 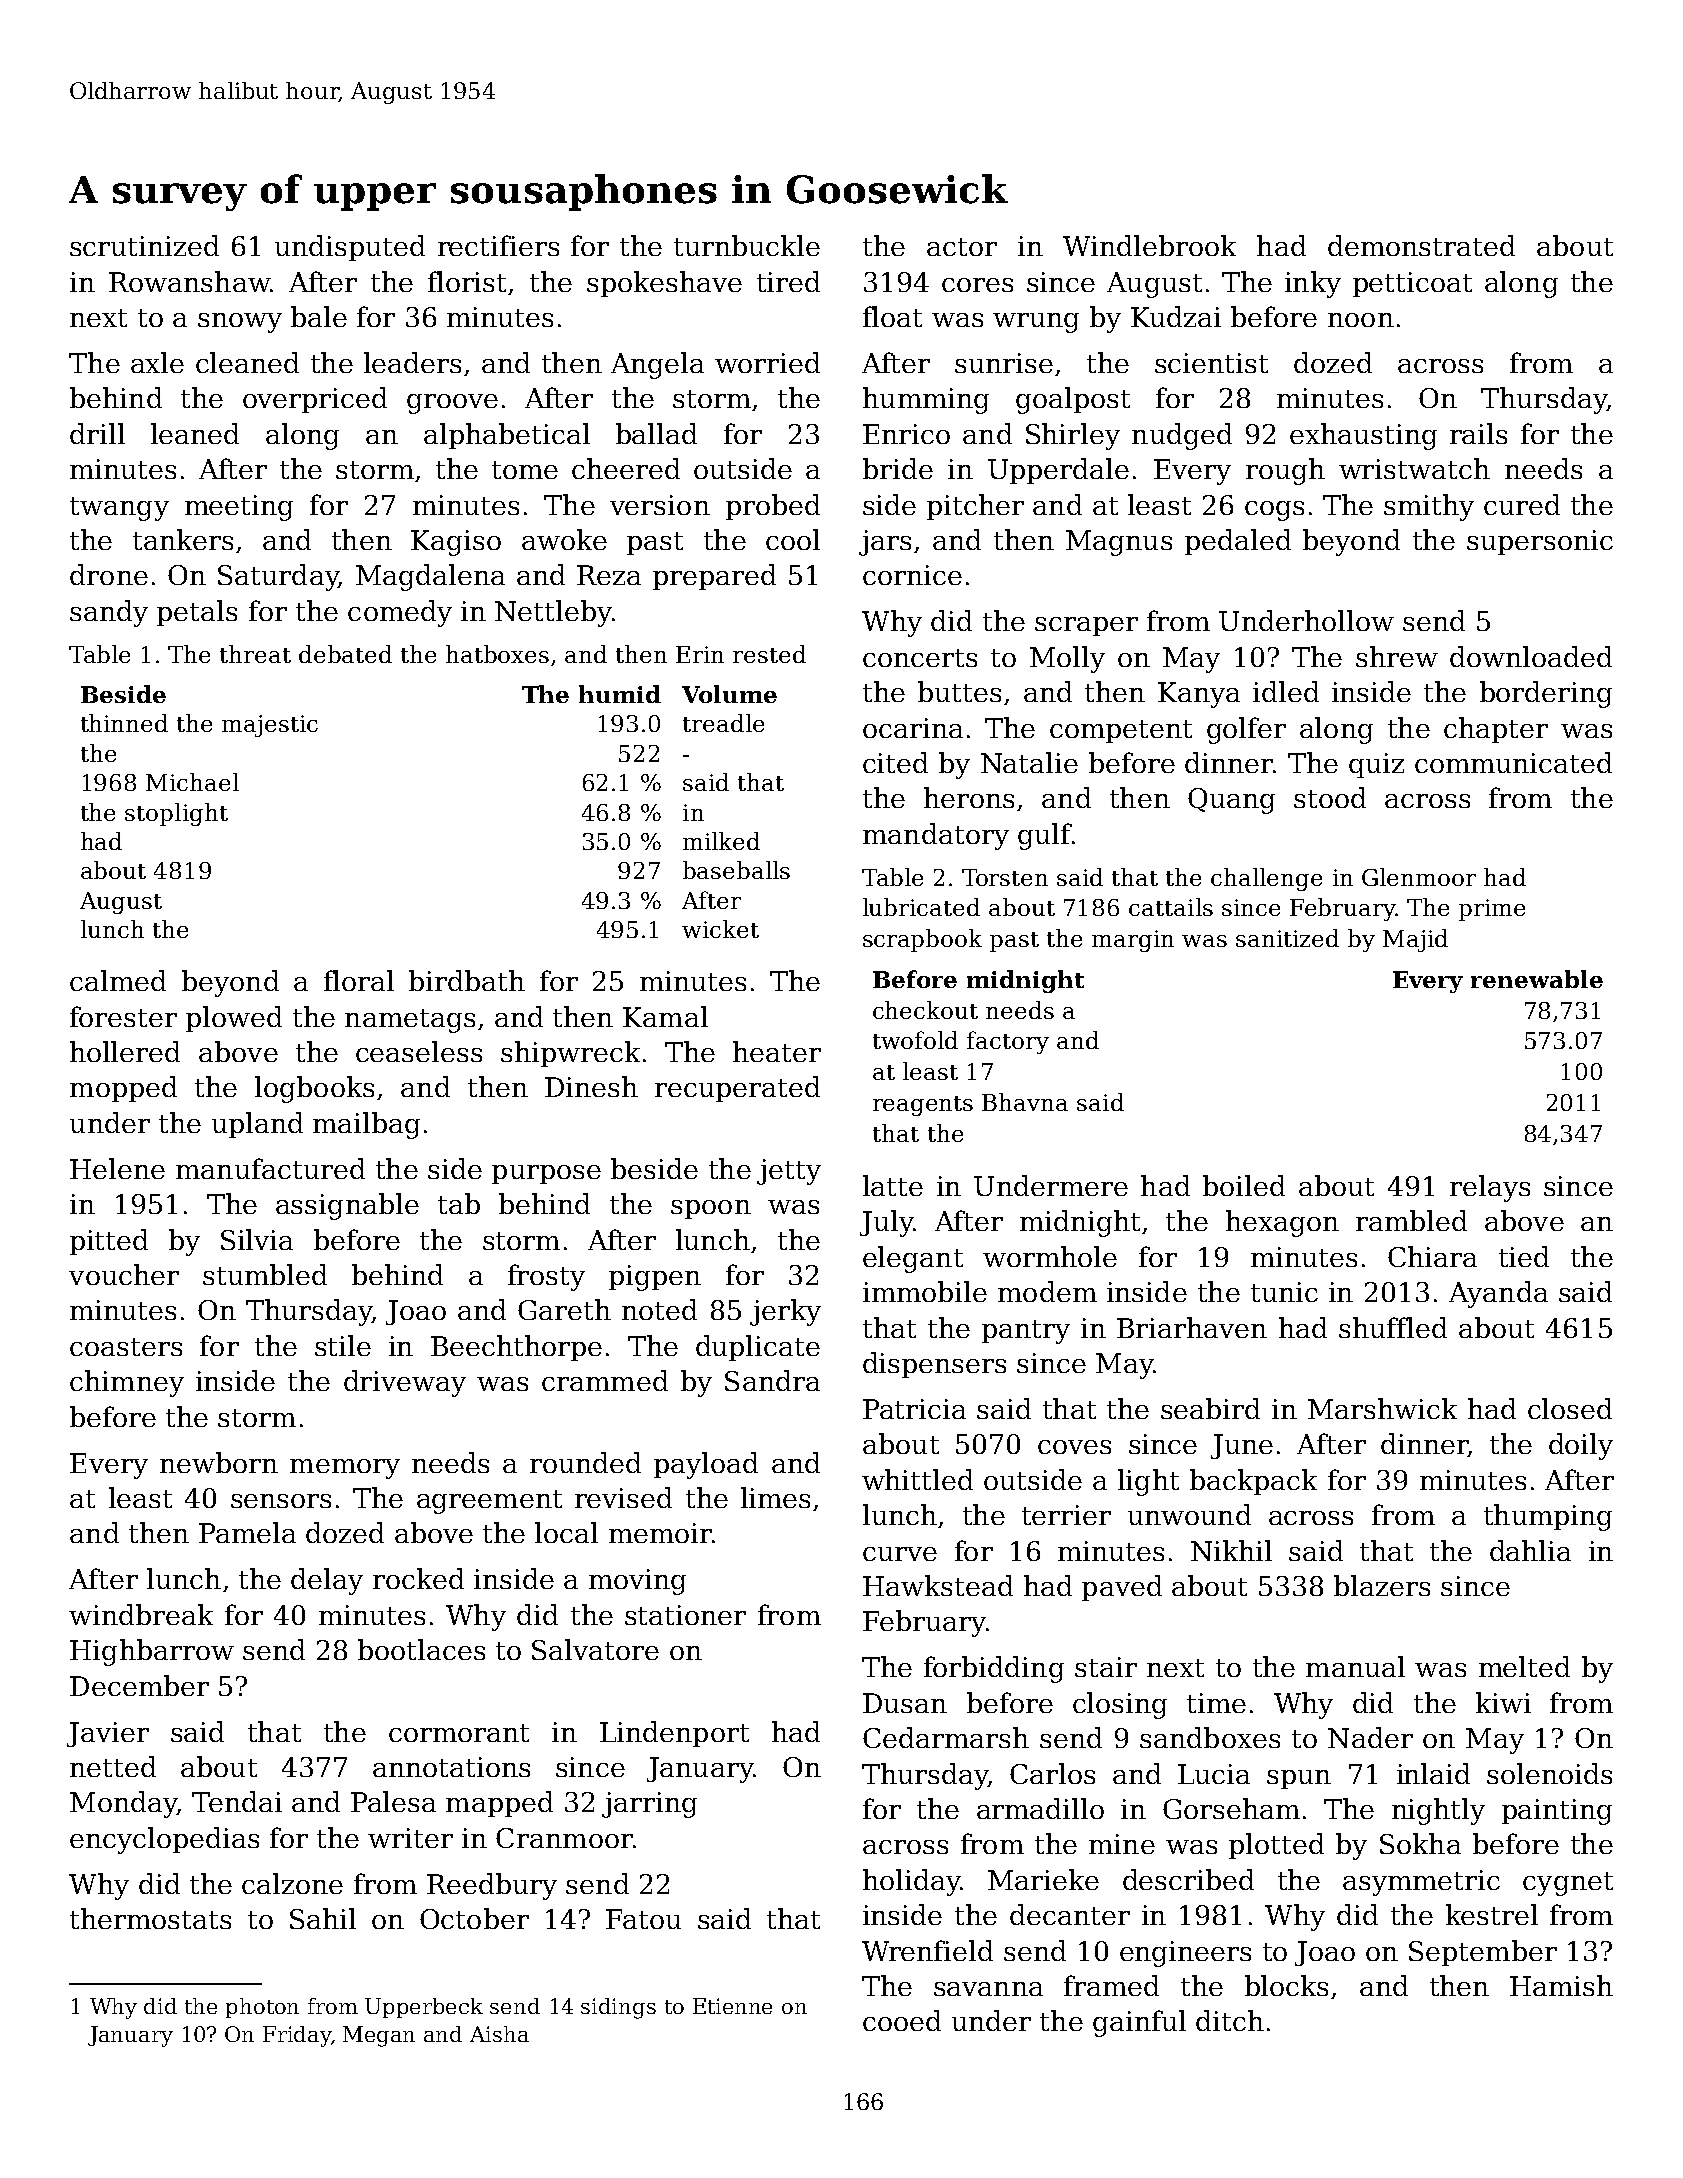 What do you see at coordinates (906, 434) in the screenshot?
I see `Enrico` at bounding box center [906, 434].
